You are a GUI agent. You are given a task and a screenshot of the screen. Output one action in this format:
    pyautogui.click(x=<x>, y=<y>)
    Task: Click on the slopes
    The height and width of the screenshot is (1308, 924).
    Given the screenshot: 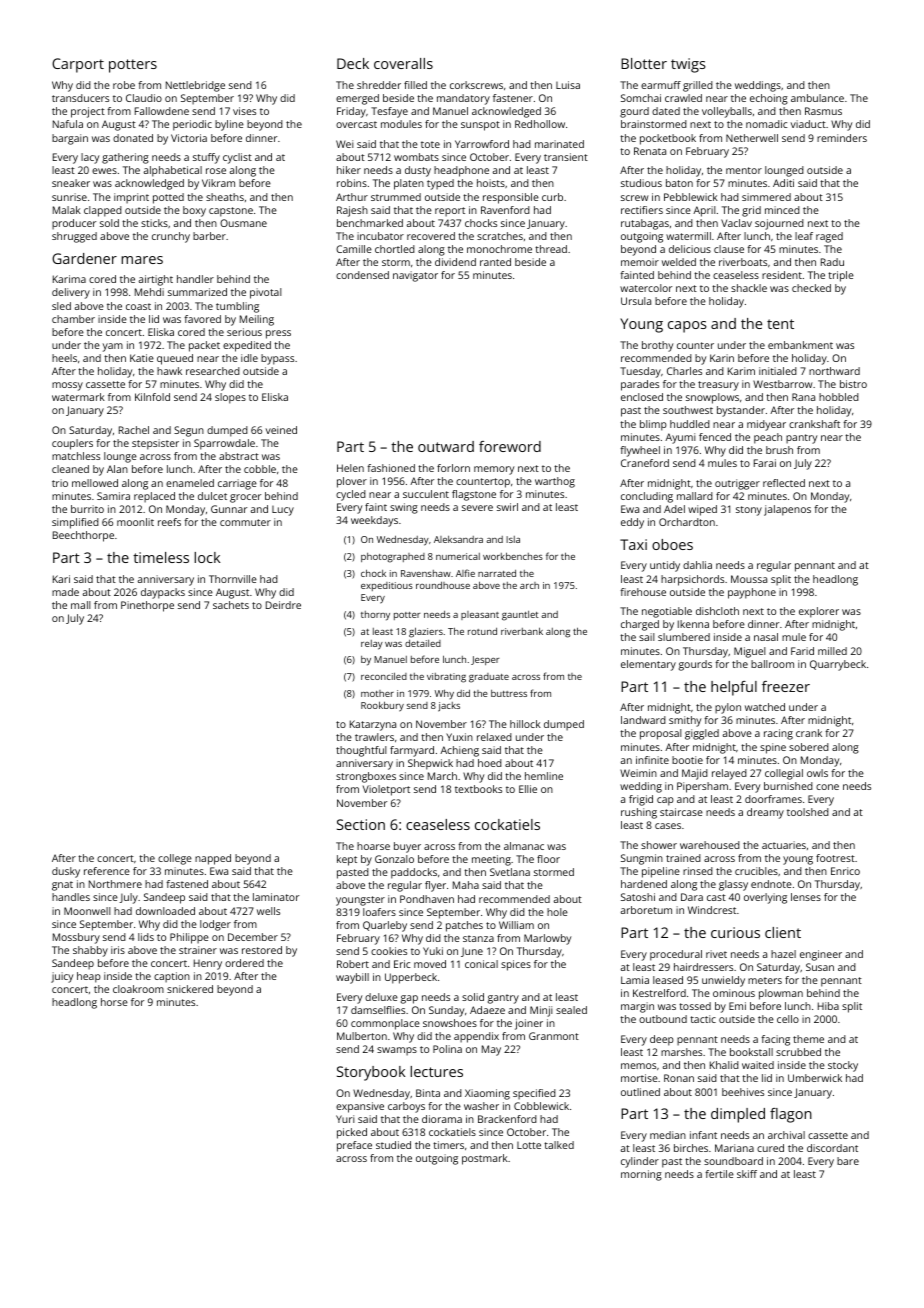 What is the action you would take?
    pyautogui.click(x=230, y=398)
